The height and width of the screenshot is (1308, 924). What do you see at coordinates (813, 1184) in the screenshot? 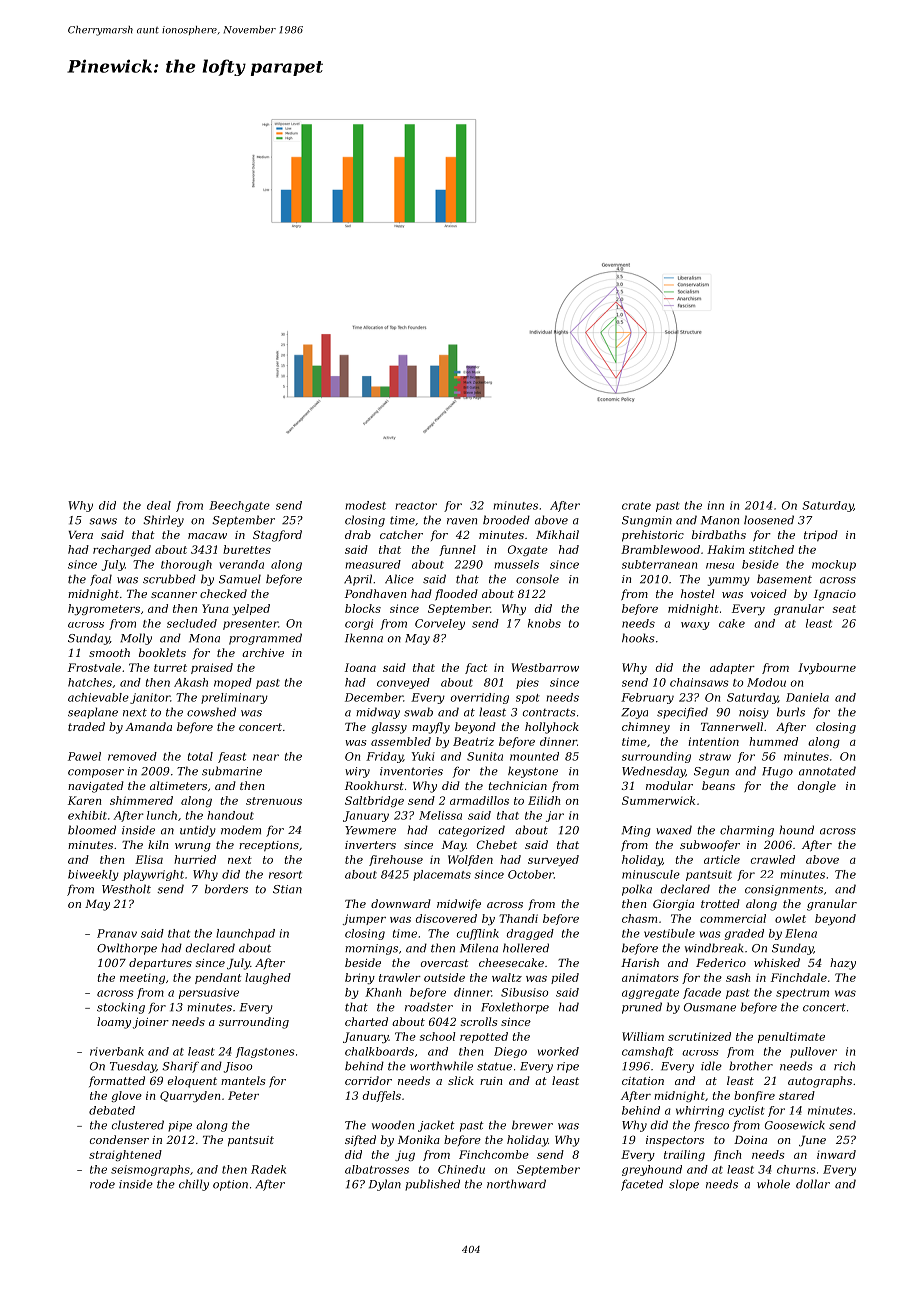
I see `dollar` at bounding box center [813, 1184].
